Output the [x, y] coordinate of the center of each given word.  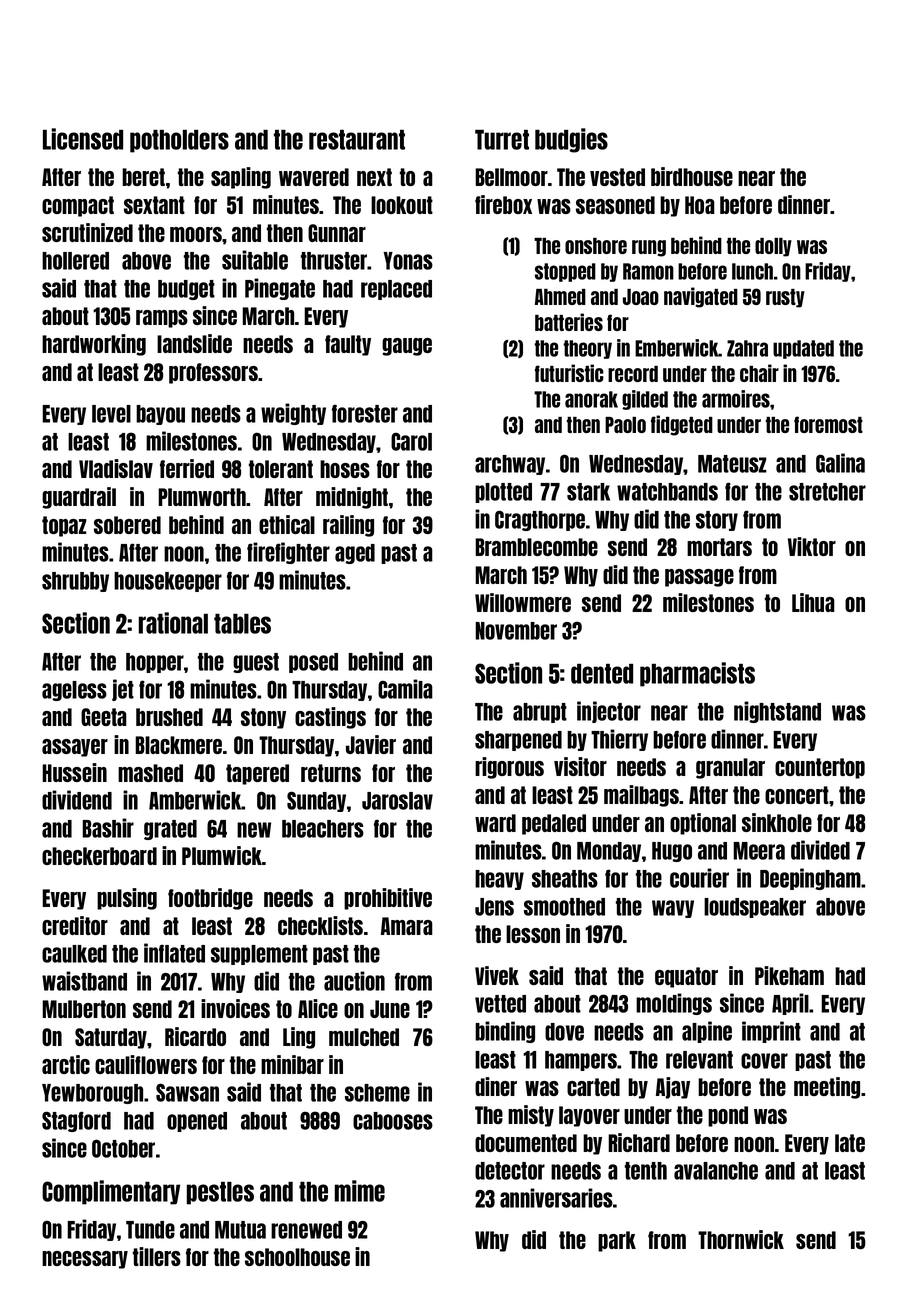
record [633, 374]
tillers [157, 1256]
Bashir [108, 828]
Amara [407, 926]
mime [360, 1191]
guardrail [79, 498]
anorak [591, 399]
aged [355, 554]
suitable [255, 260]
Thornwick [741, 1239]
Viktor [812, 546]
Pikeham [789, 975]
